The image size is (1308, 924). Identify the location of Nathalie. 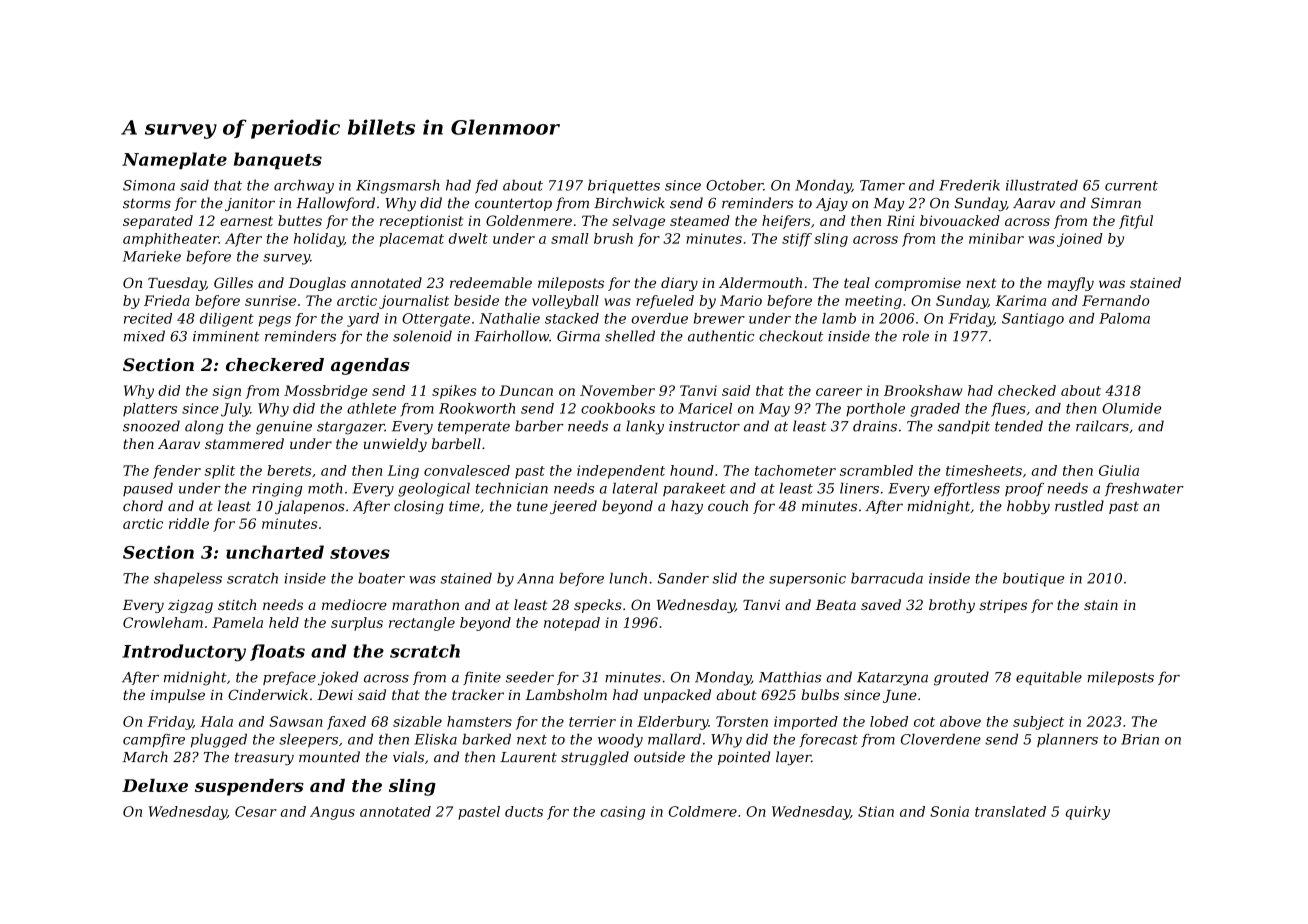
(509, 318).
